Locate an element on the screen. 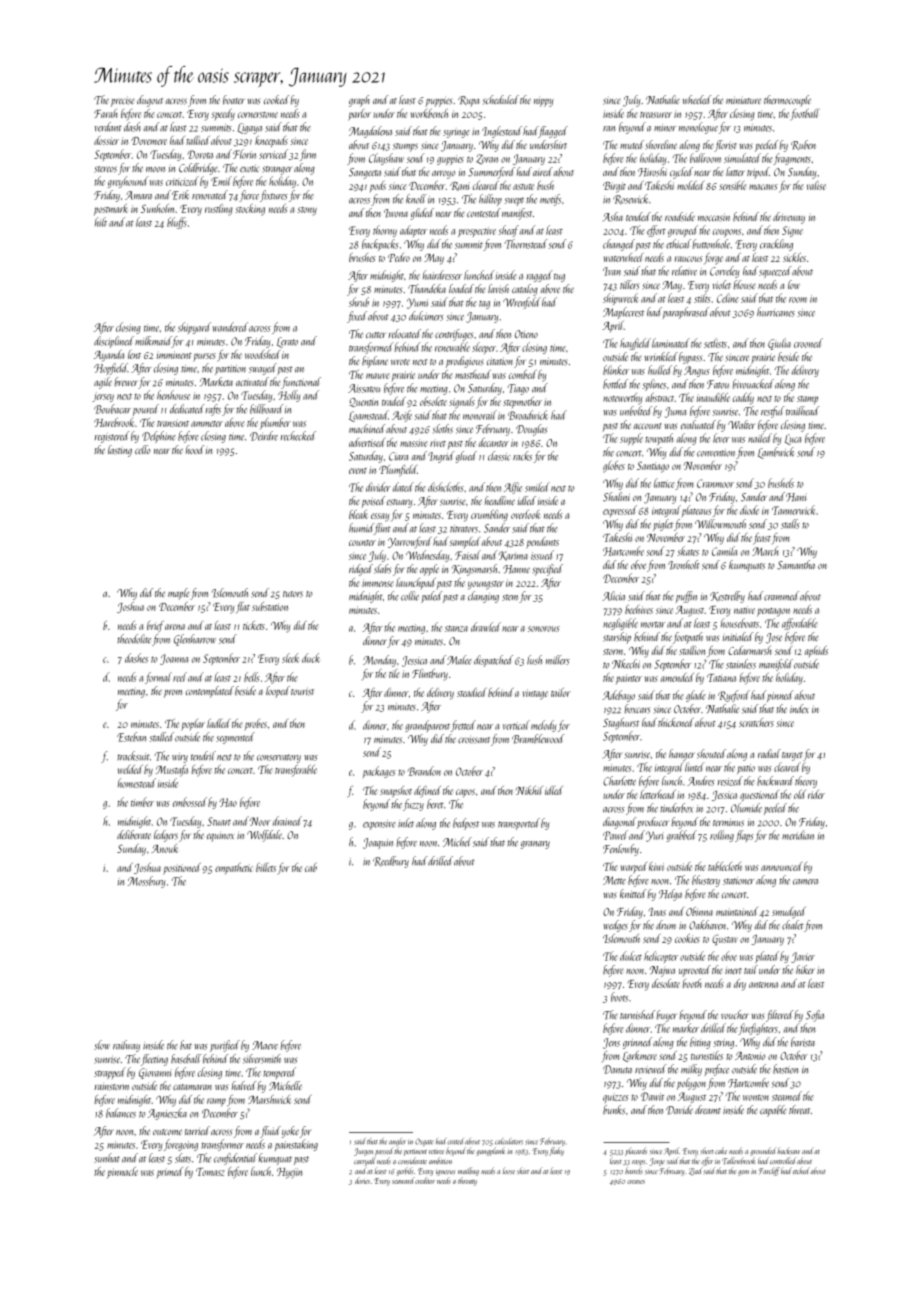 The image size is (924, 1308). camera is located at coordinates (805, 882).
